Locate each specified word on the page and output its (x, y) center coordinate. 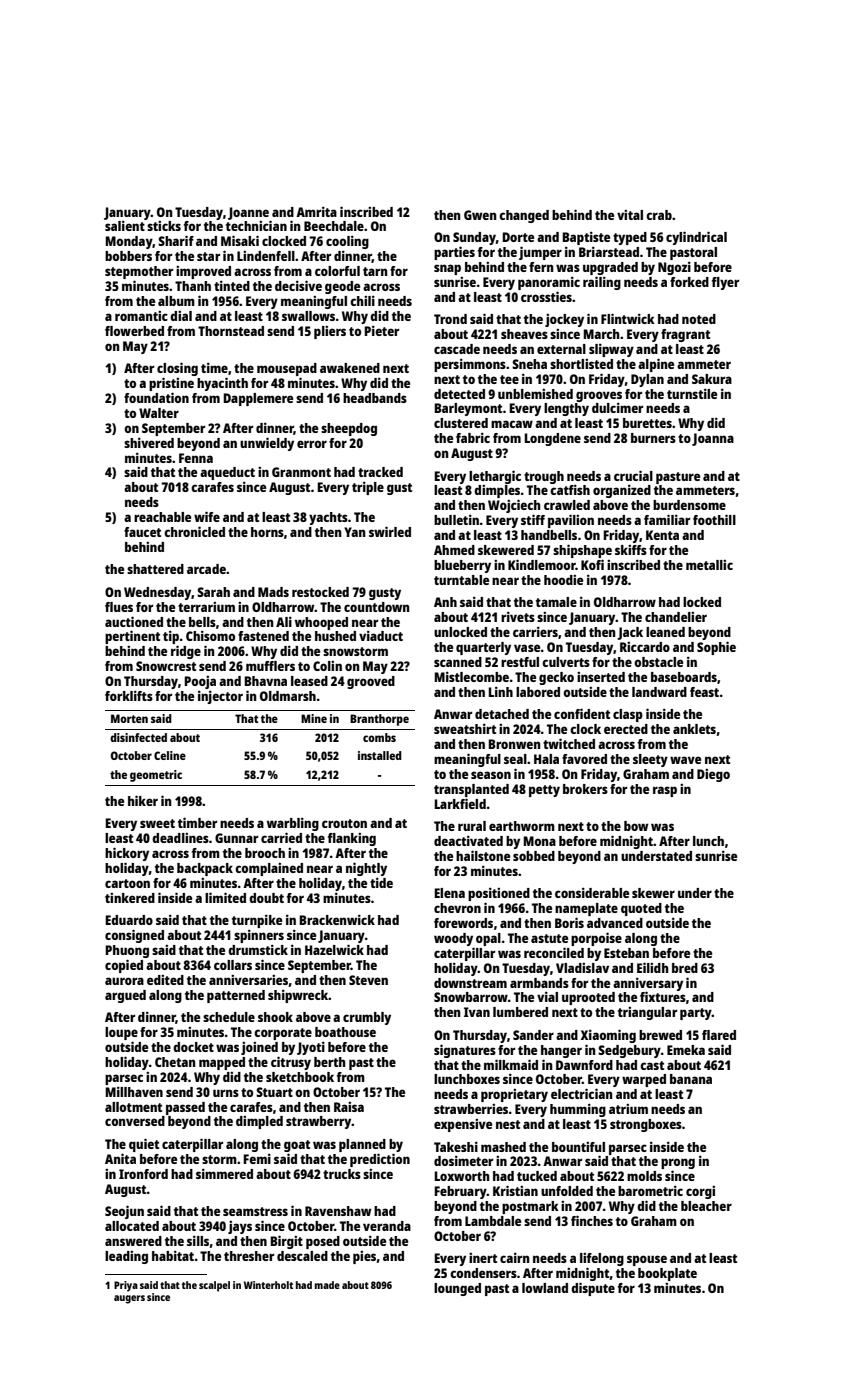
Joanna (713, 439)
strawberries (471, 1109)
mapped (222, 1063)
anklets (694, 729)
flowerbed (134, 331)
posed (323, 1242)
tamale (556, 602)
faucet (142, 532)
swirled (390, 531)
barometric (650, 1191)
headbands (375, 398)
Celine (170, 755)
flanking (352, 839)
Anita (120, 1158)
